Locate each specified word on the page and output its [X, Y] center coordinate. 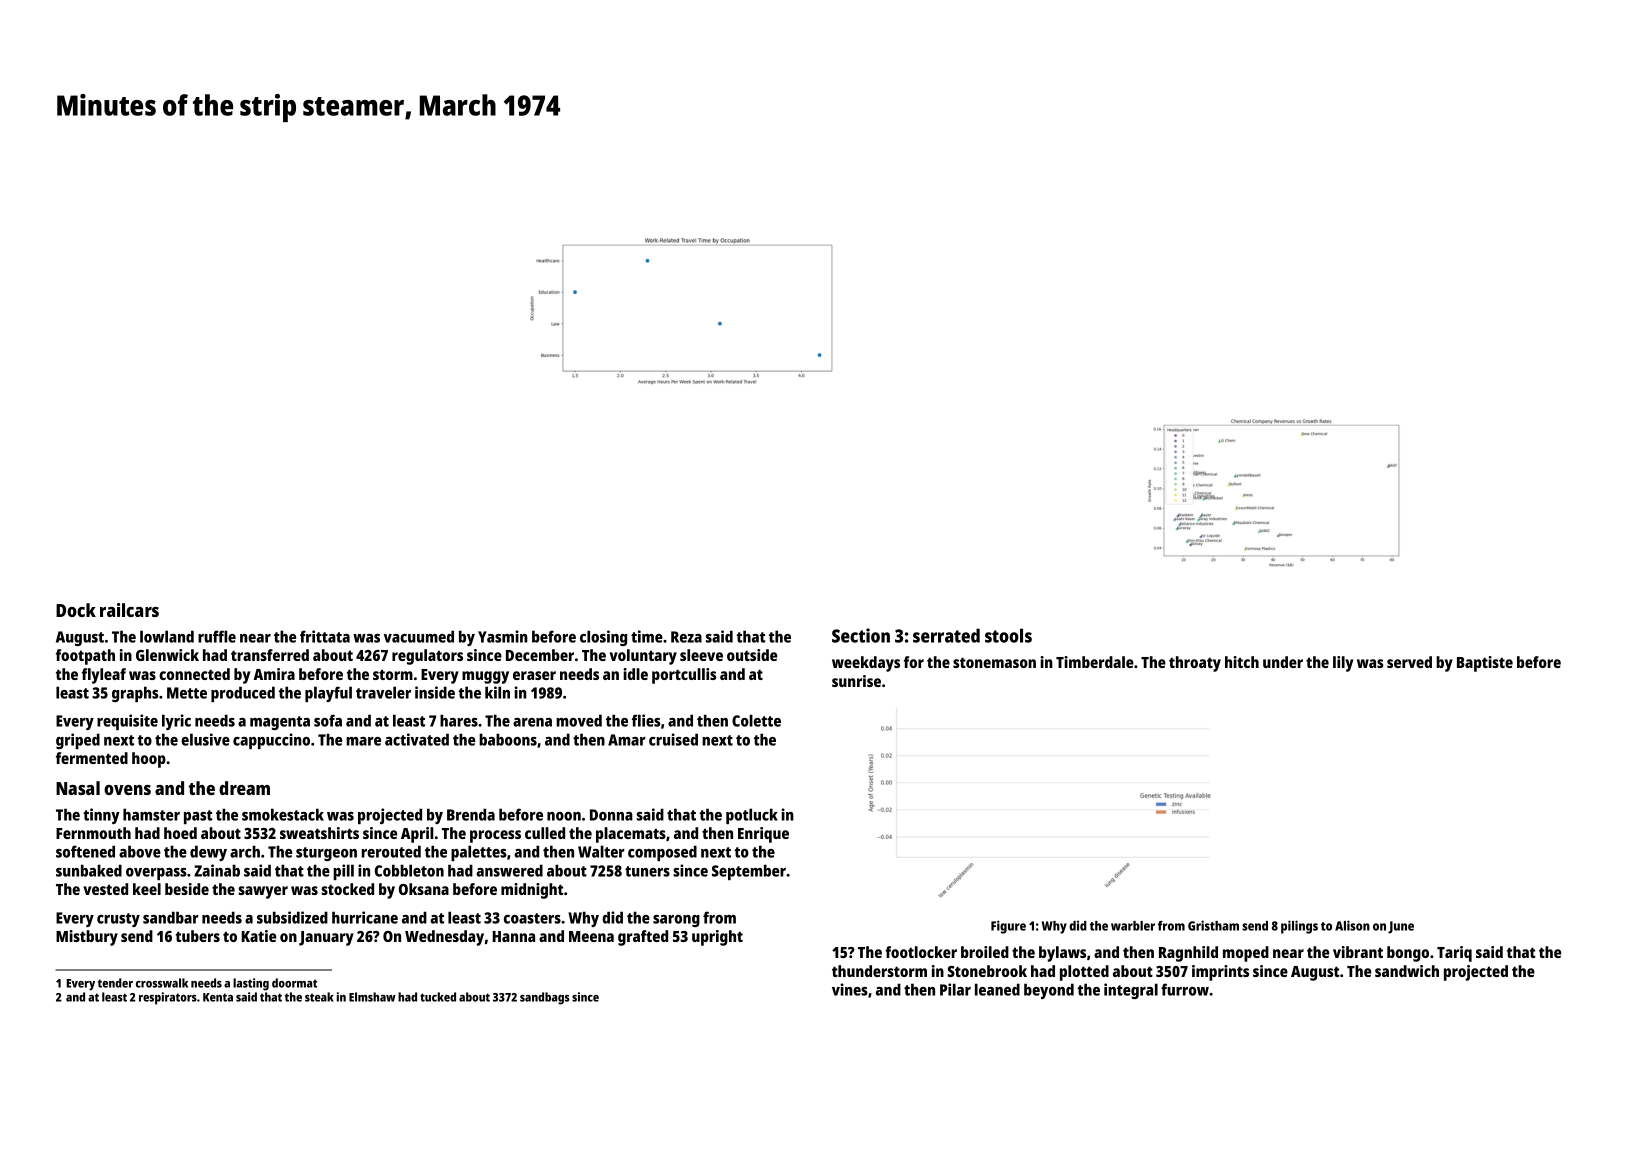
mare [363, 741]
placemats [631, 835]
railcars [129, 610]
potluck [752, 816]
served [1409, 662]
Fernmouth [93, 833]
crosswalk [162, 983]
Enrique [763, 835]
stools [1008, 635]
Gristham [1213, 925]
